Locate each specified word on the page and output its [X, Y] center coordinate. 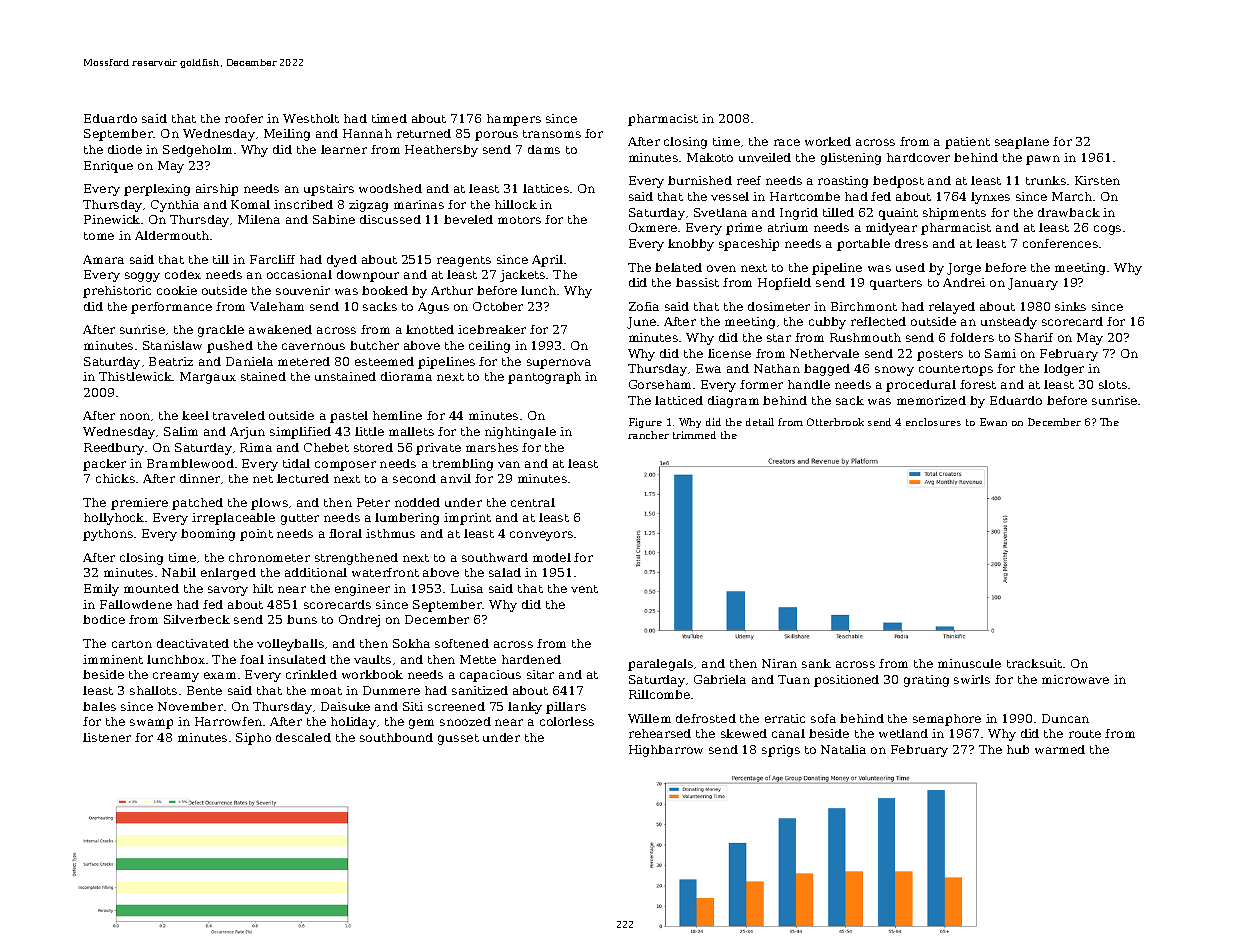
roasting [843, 182]
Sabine [334, 219]
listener [107, 737]
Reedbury [114, 449]
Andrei [964, 282]
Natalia [843, 749]
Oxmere [653, 227]
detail [760, 422]
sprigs [781, 751]
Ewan [993, 422]
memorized [931, 400]
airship [217, 190]
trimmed [694, 435]
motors [519, 220]
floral [345, 533]
